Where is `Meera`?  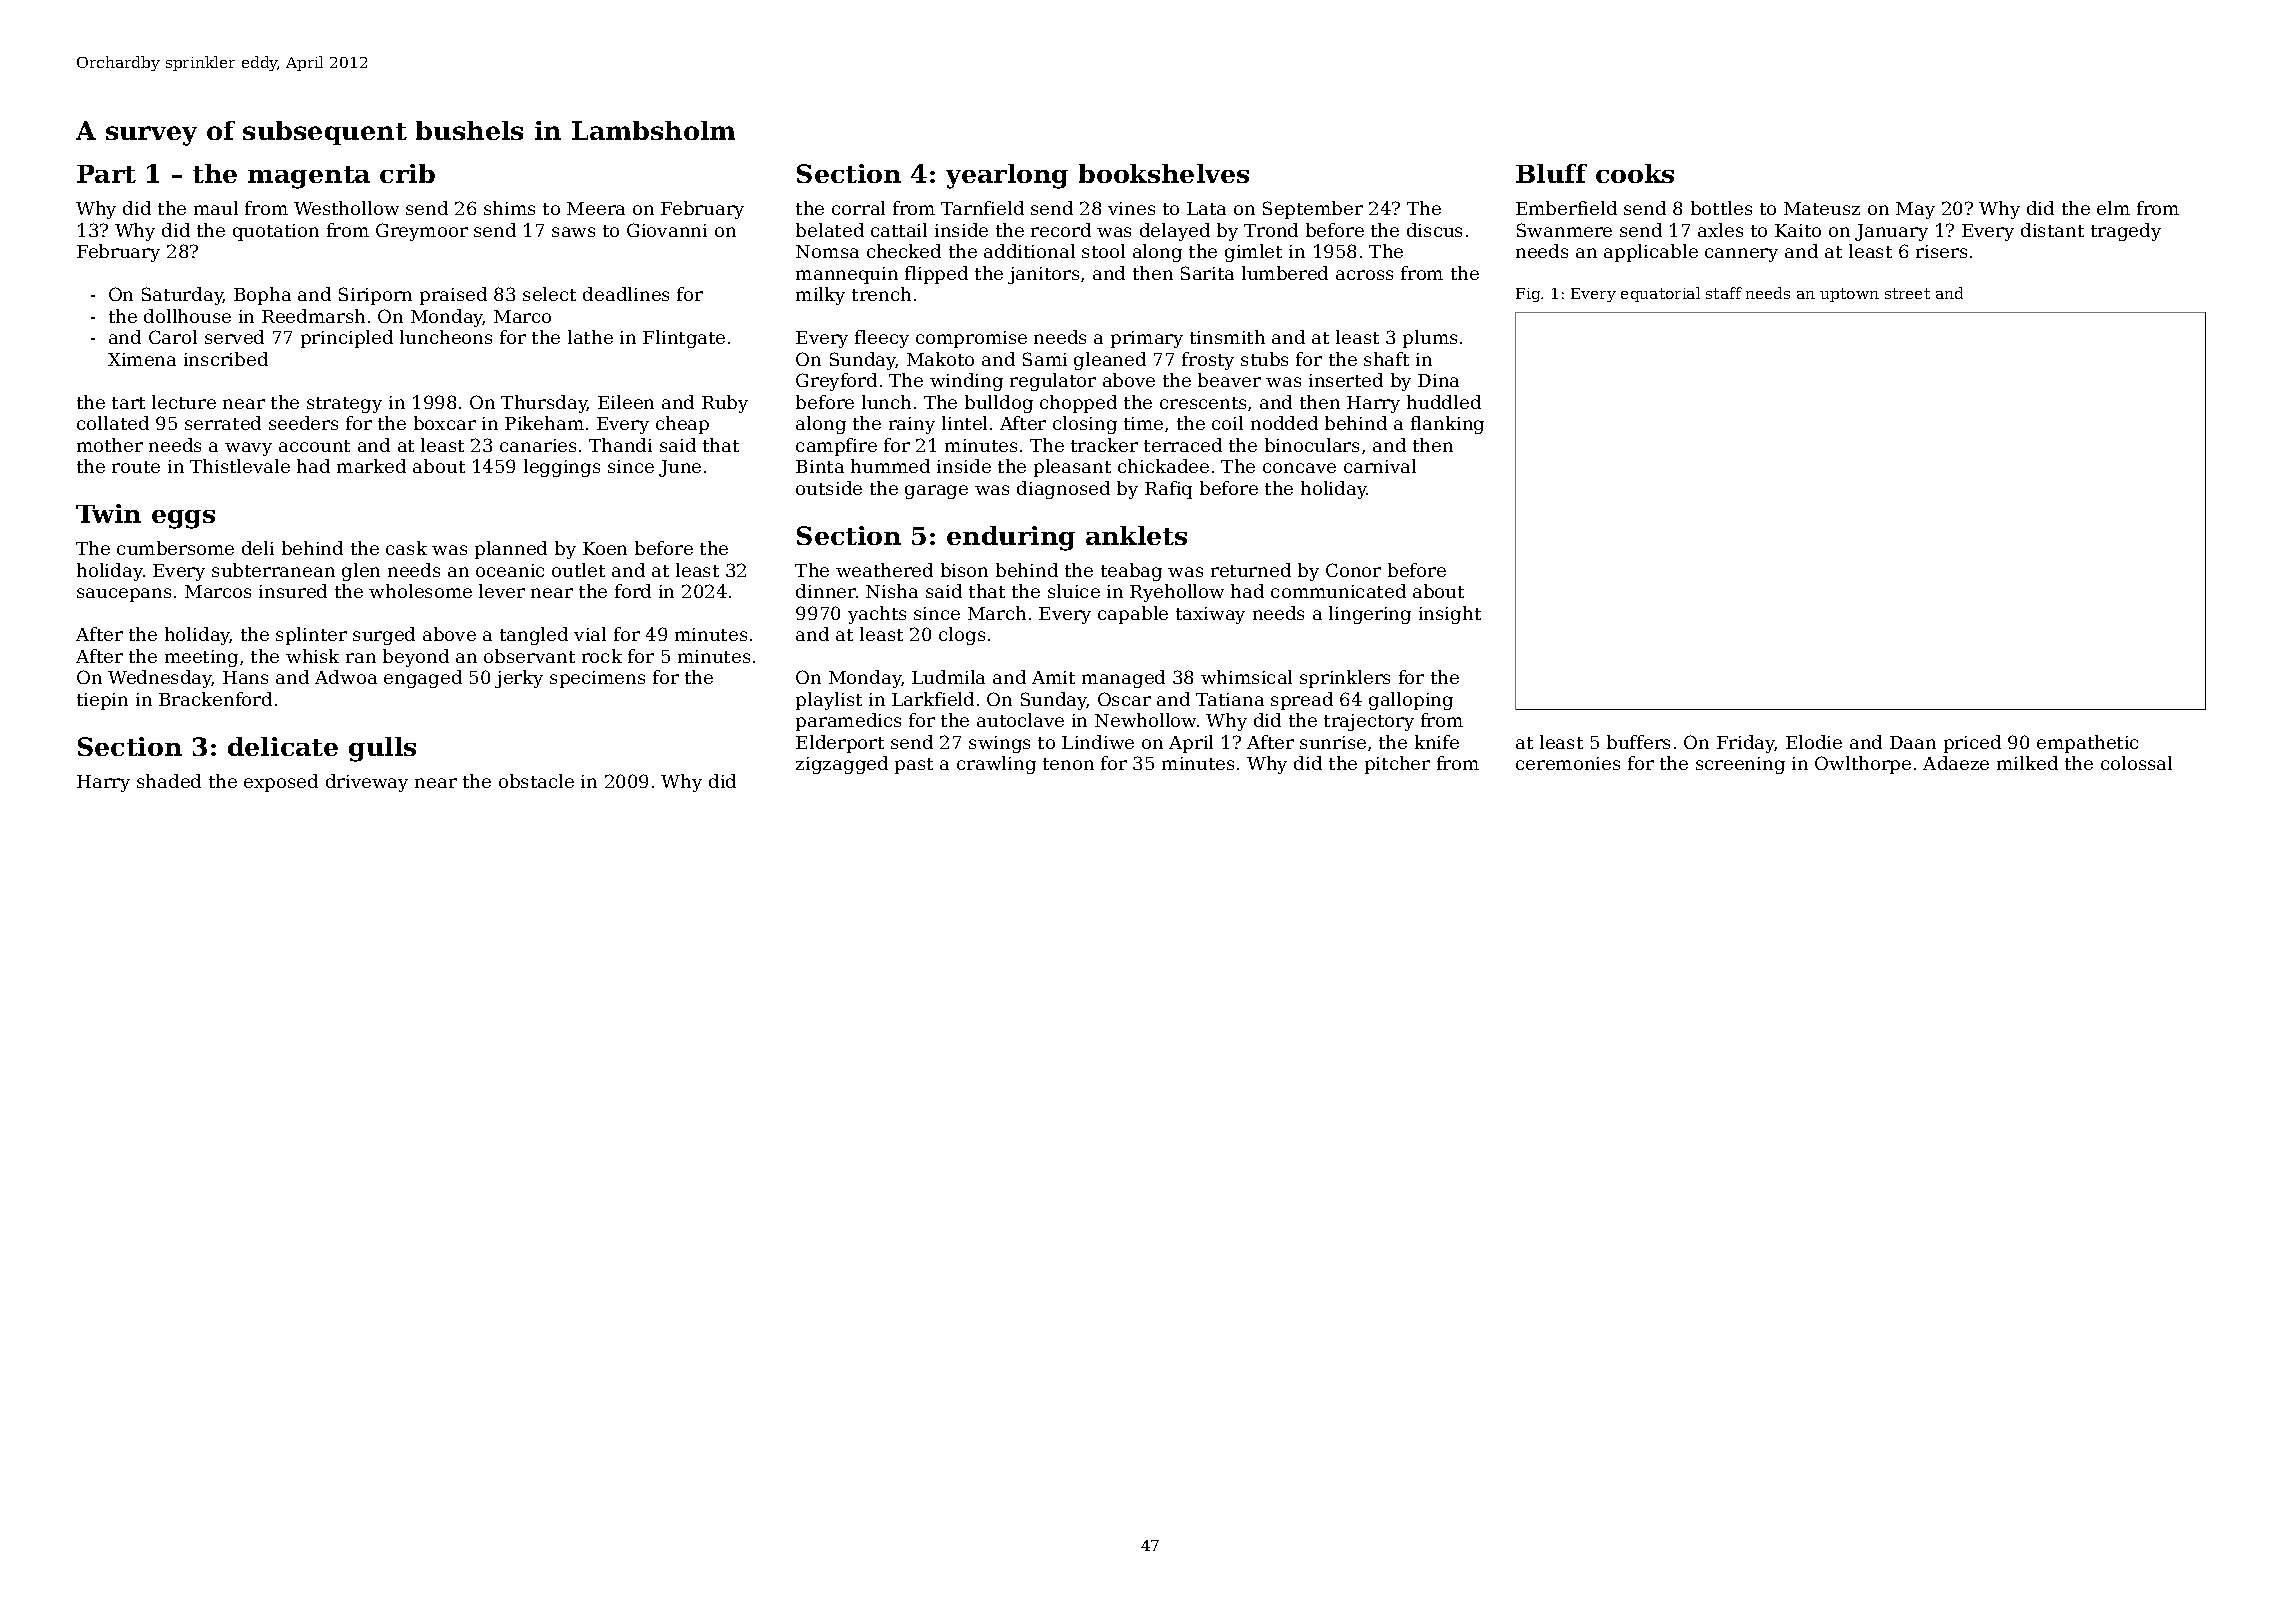
Meera is located at coordinates (596, 208).
